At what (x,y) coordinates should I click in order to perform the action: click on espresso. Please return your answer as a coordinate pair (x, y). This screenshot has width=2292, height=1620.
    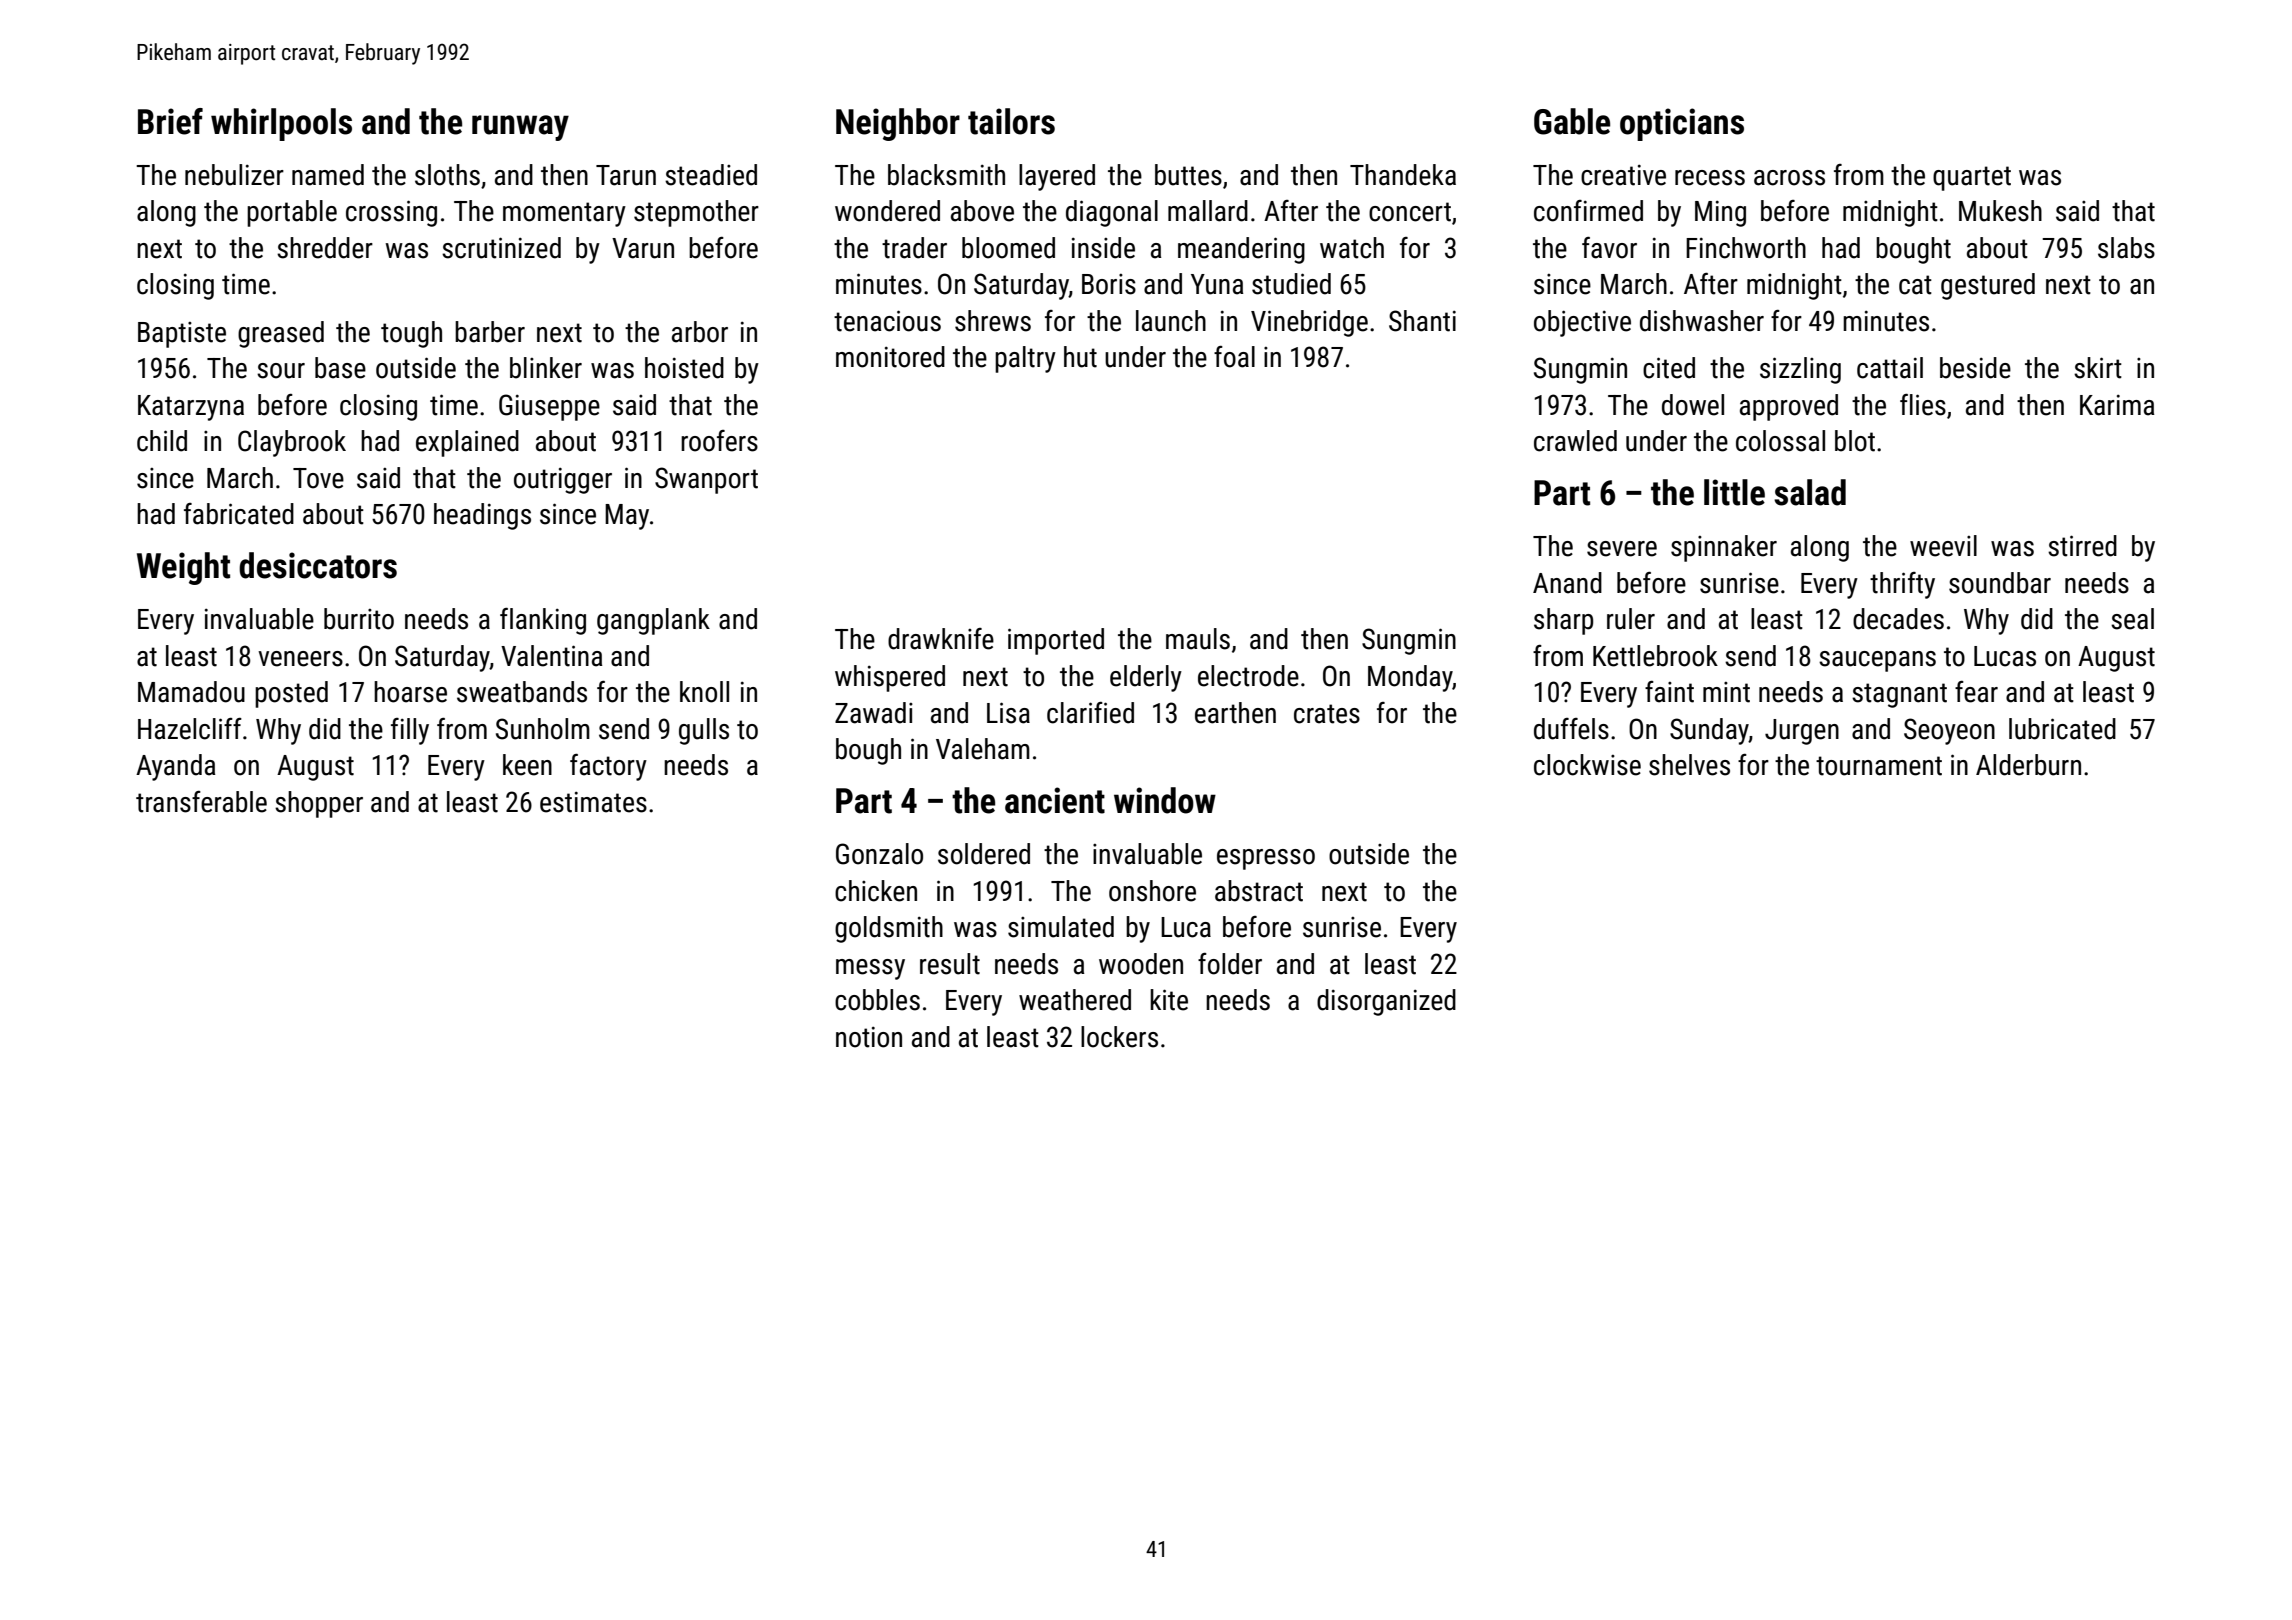
    Looking at the image, I should click on (1266, 859).
